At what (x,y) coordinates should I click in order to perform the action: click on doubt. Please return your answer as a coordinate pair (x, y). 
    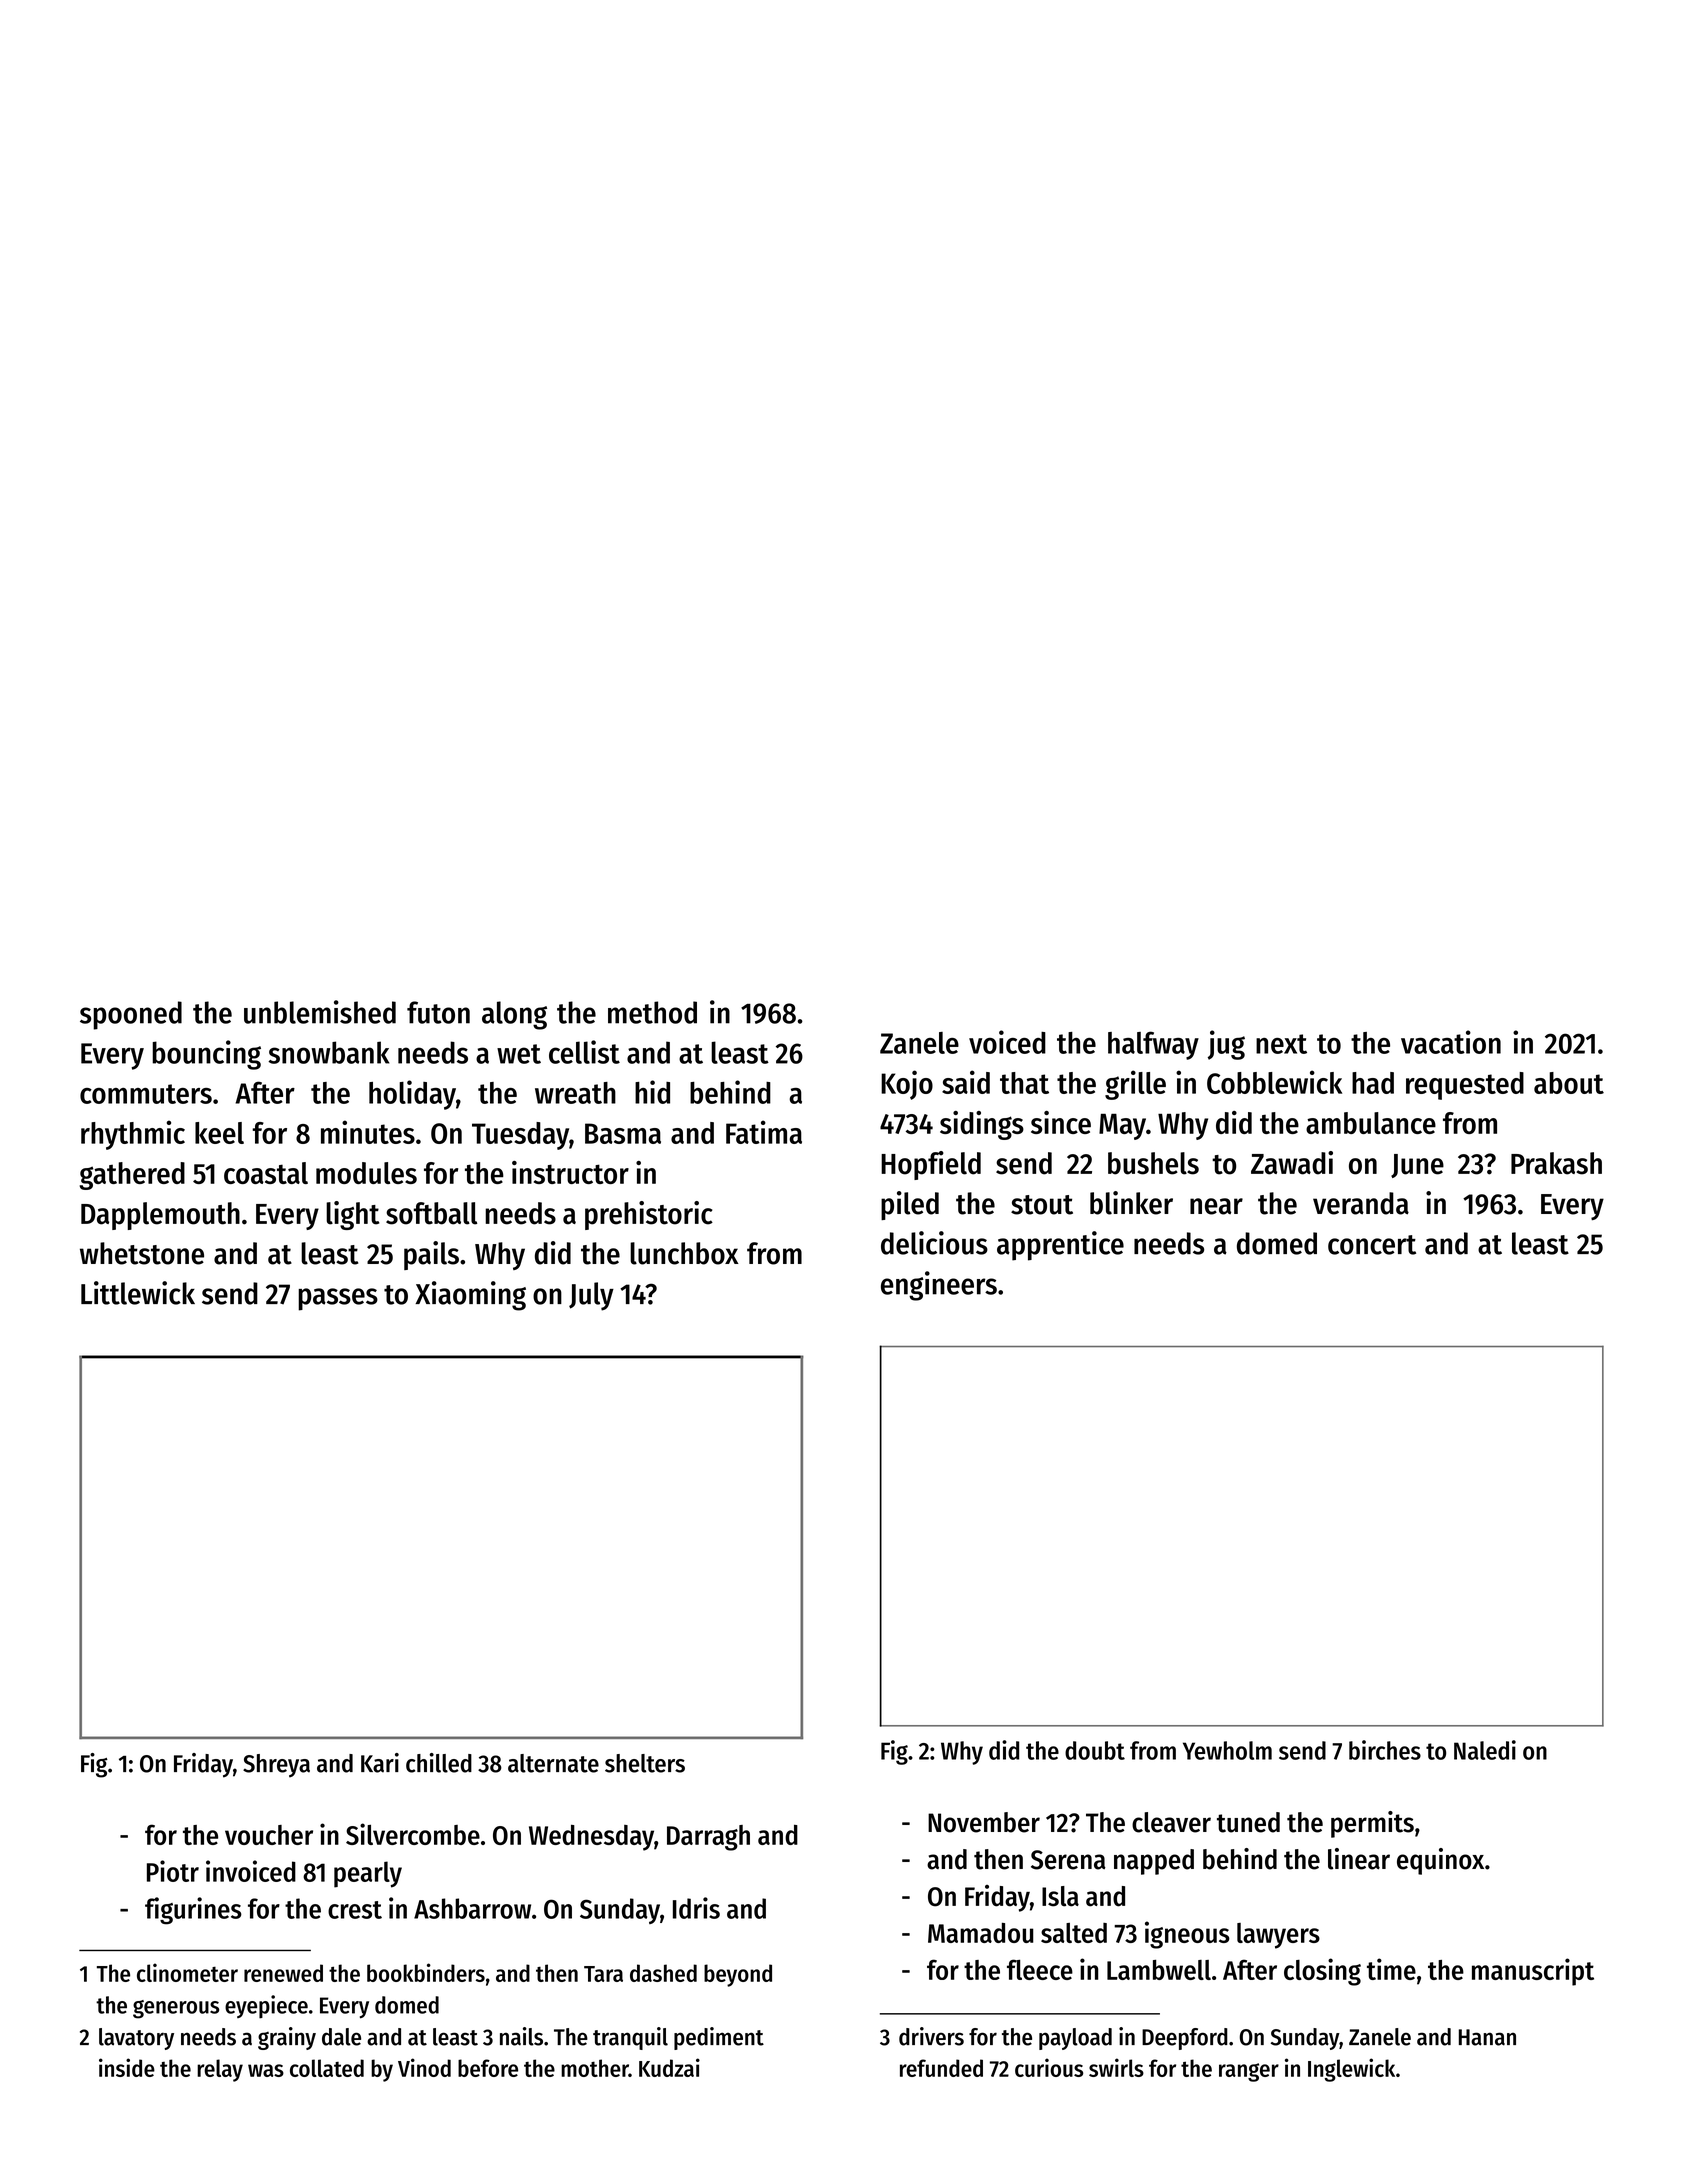
    Looking at the image, I should click on (1095, 1750).
